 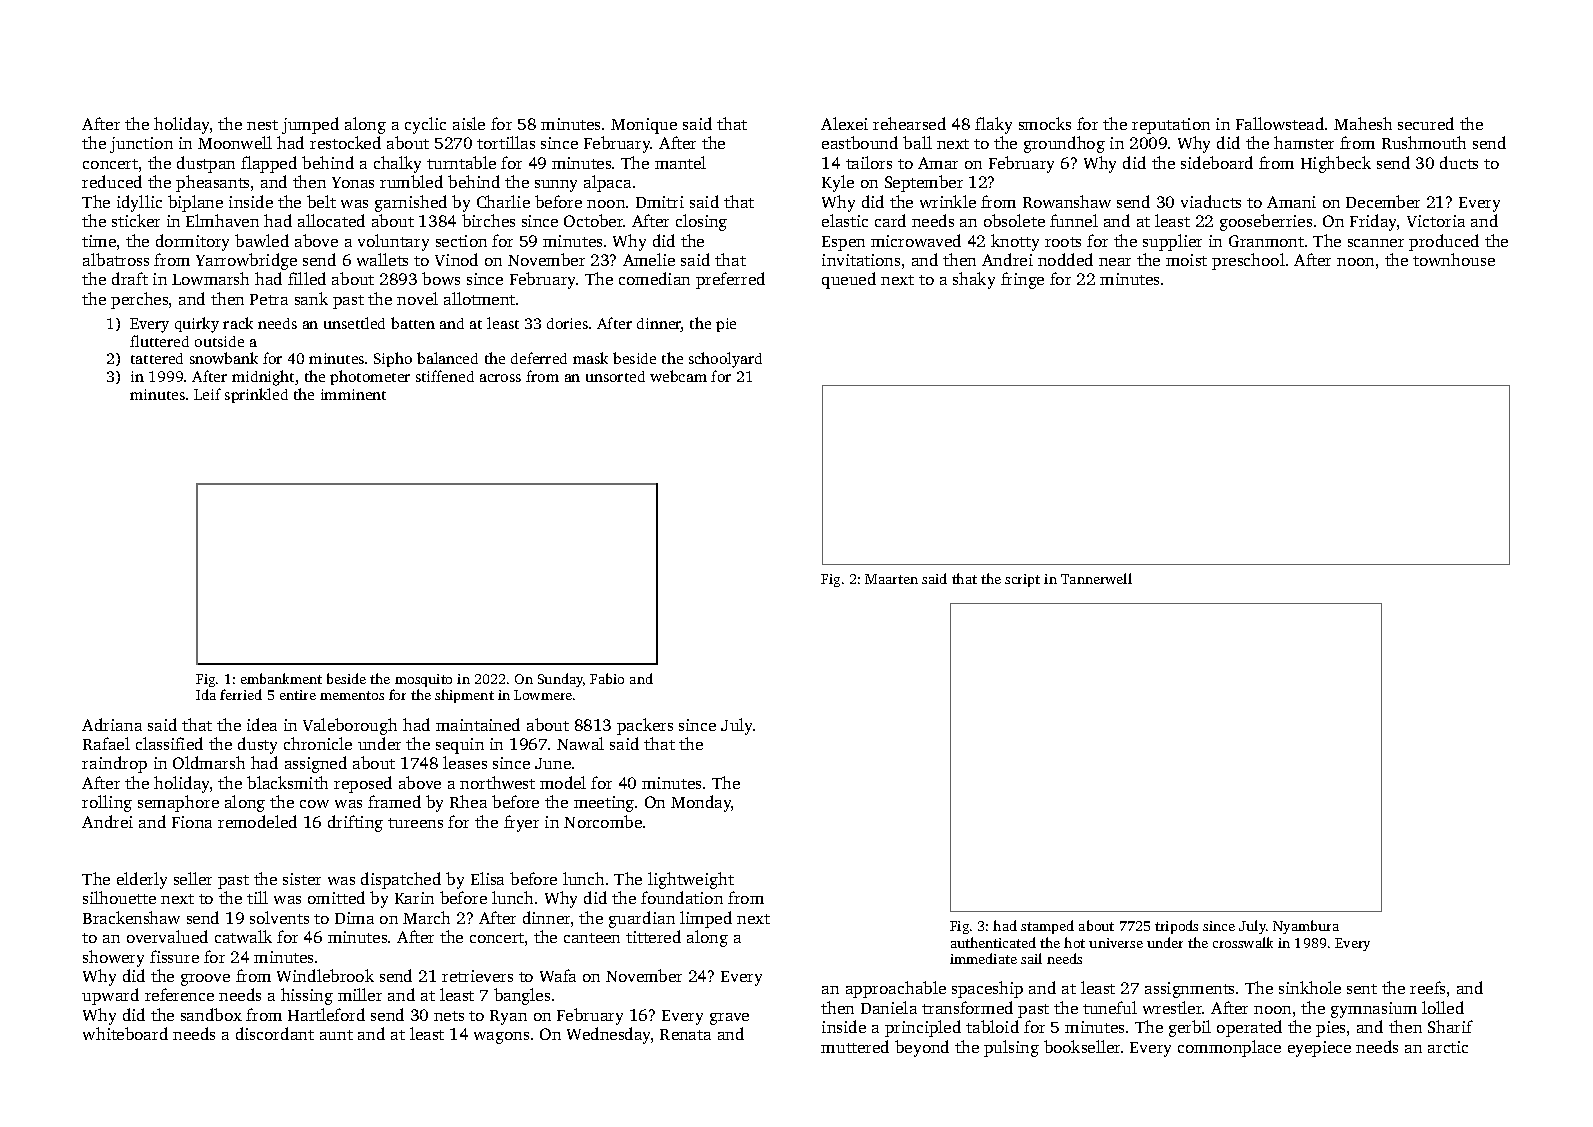 What do you see at coordinates (725, 360) in the screenshot?
I see `schoolyard` at bounding box center [725, 360].
